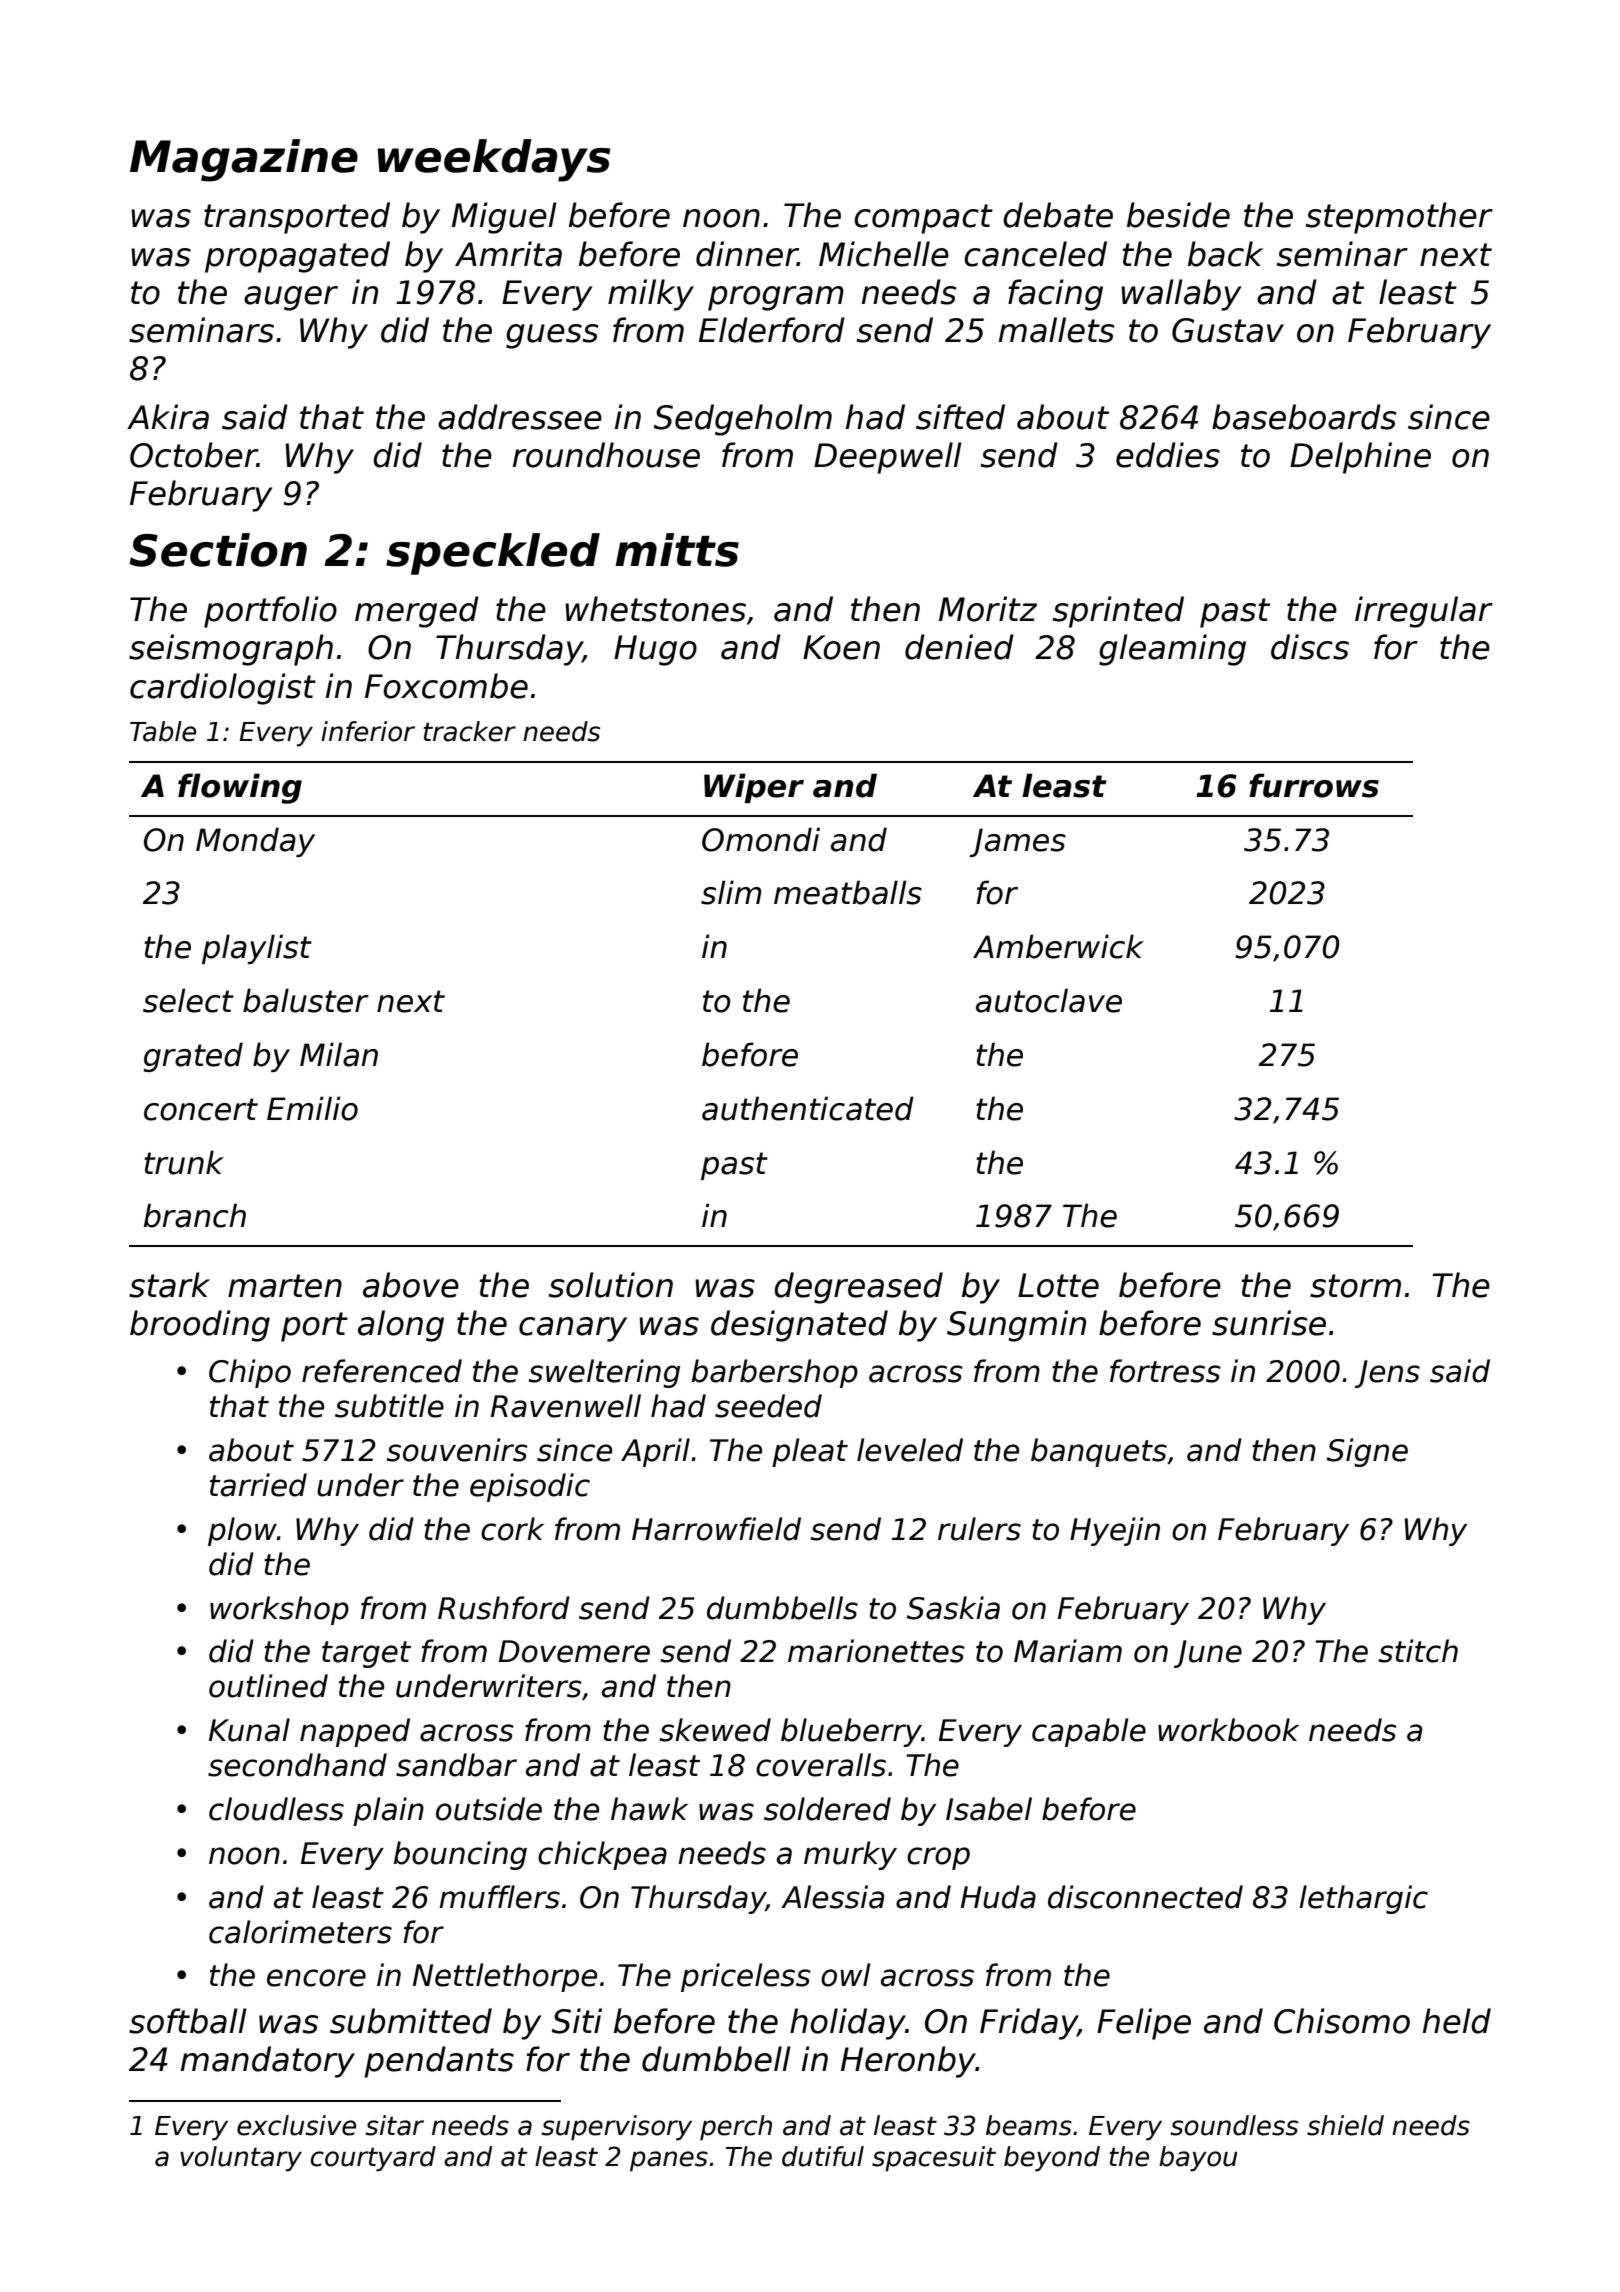 Image resolution: width=1620 pixels, height=2292 pixels. I want to click on irregular, so click(1424, 612).
